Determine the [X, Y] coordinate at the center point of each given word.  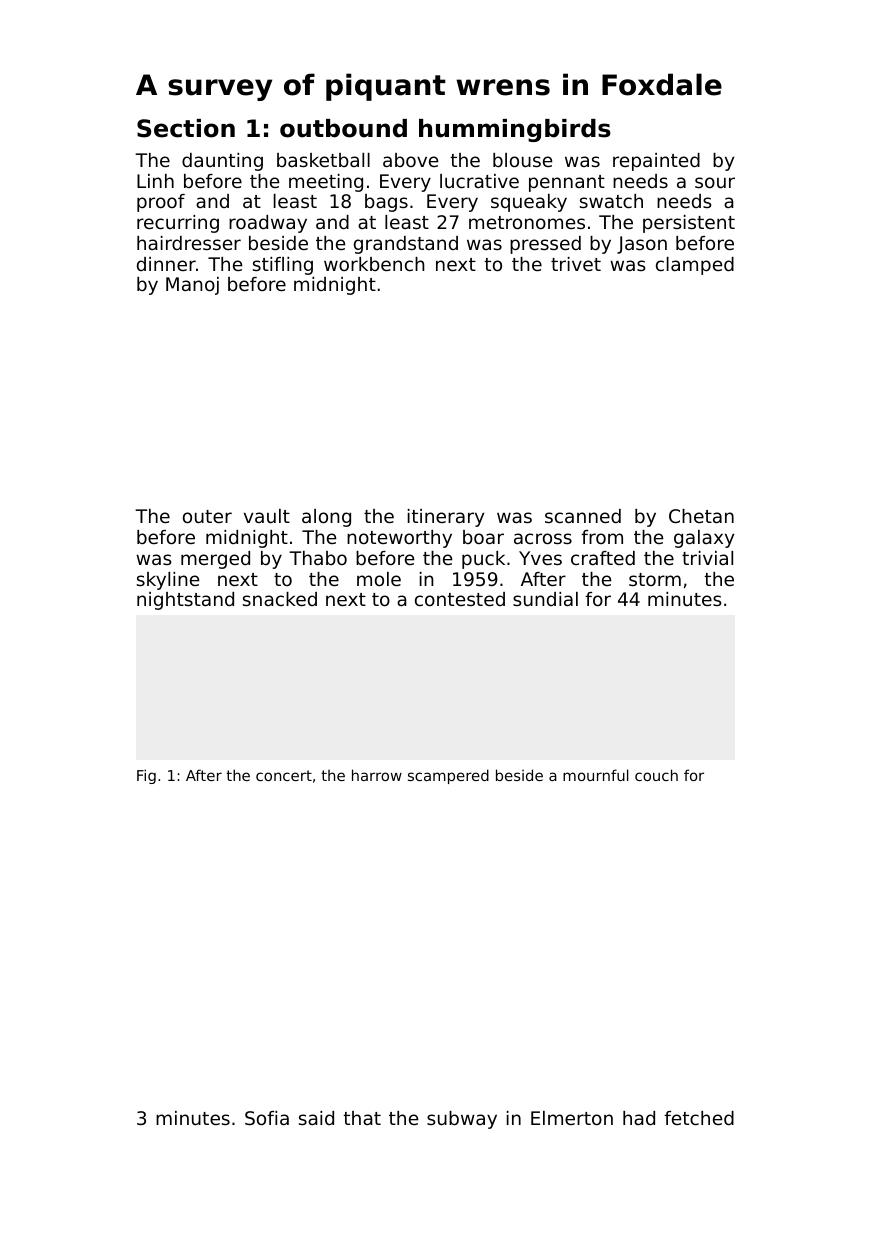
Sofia [267, 1118]
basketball [323, 160]
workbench [374, 264]
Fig [146, 776]
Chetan [701, 516]
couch [656, 775]
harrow [377, 775]
